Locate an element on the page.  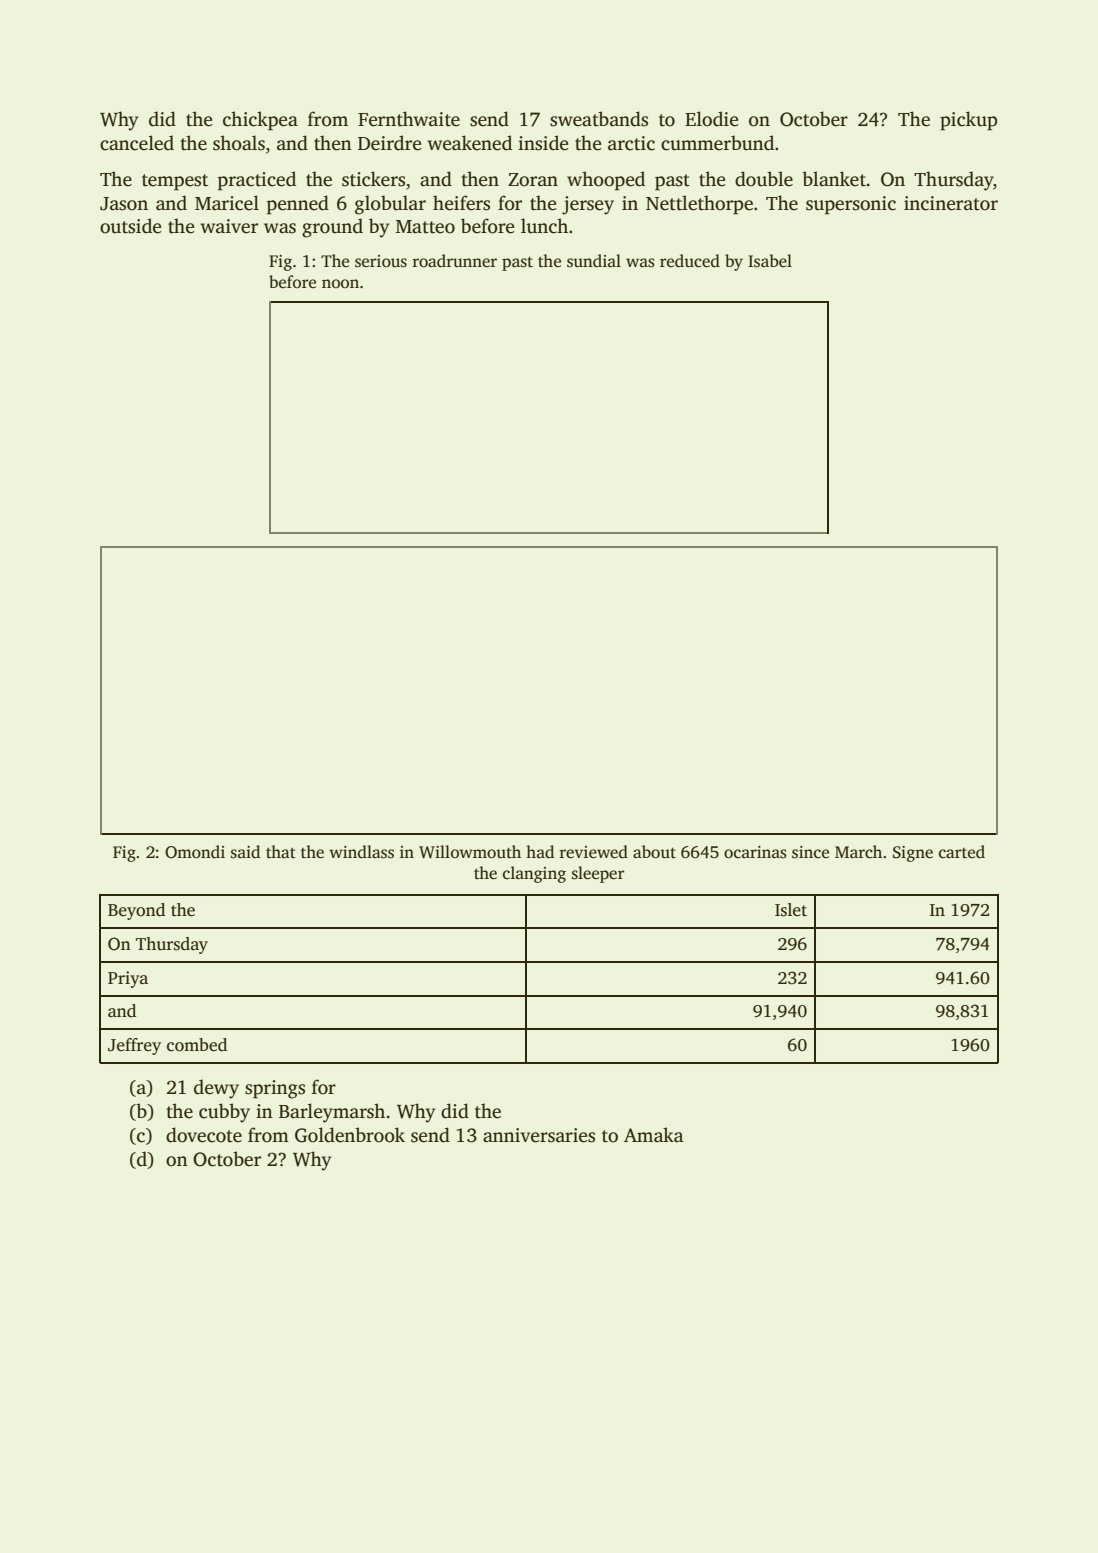
canceled is located at coordinates (137, 143).
